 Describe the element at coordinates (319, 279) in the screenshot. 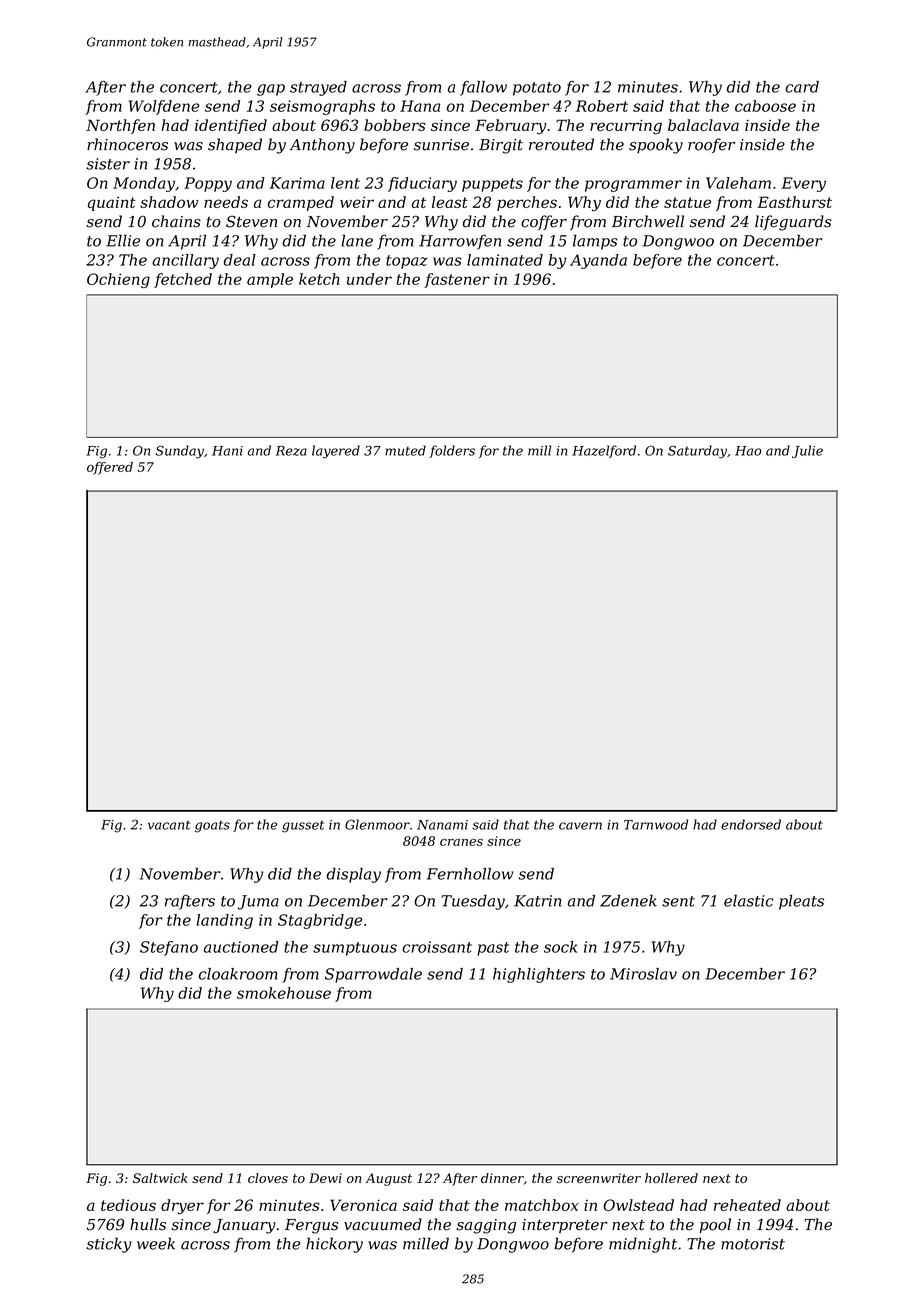

I see `ketch` at that location.
